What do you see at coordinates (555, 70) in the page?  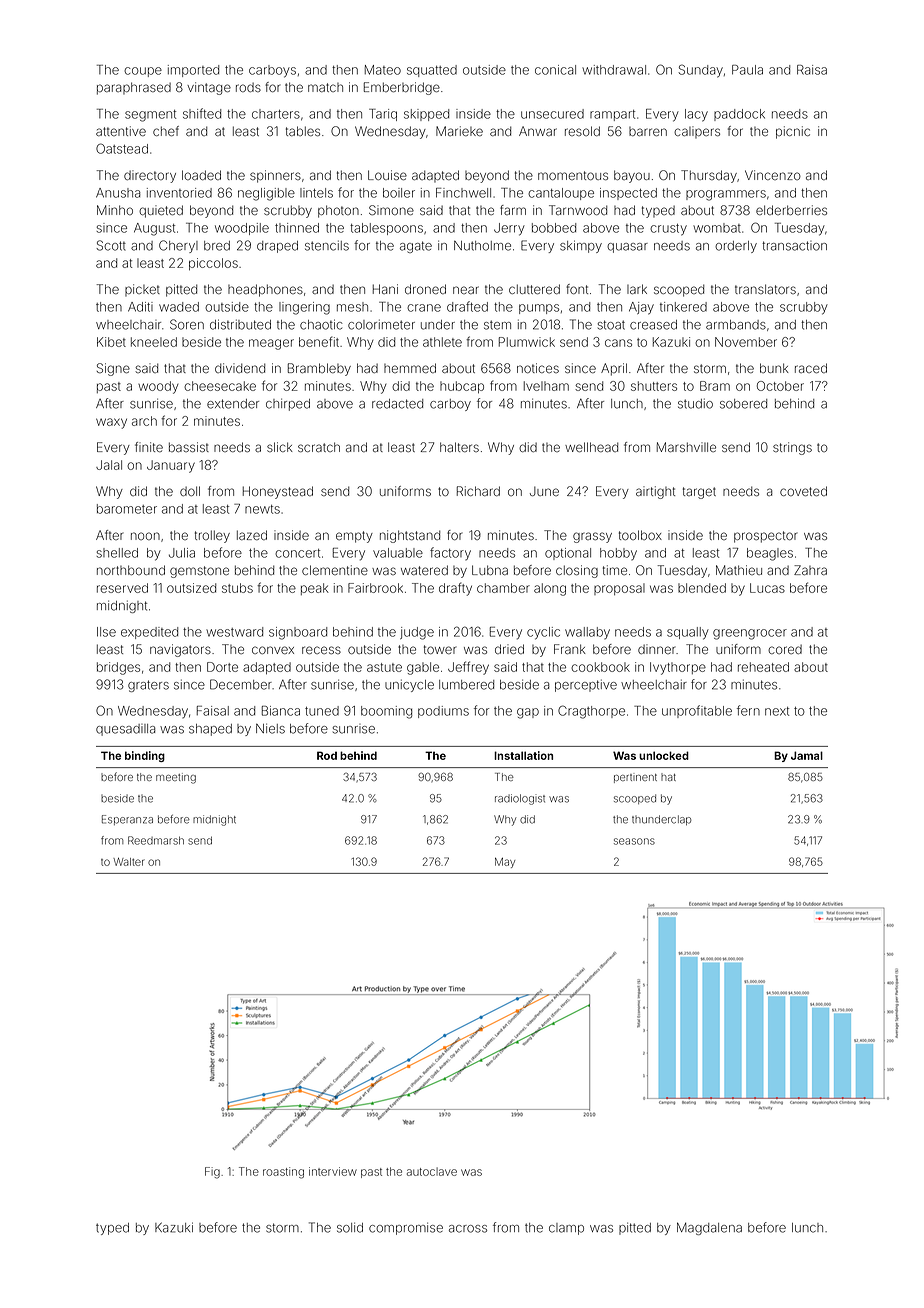 I see `conical` at bounding box center [555, 70].
